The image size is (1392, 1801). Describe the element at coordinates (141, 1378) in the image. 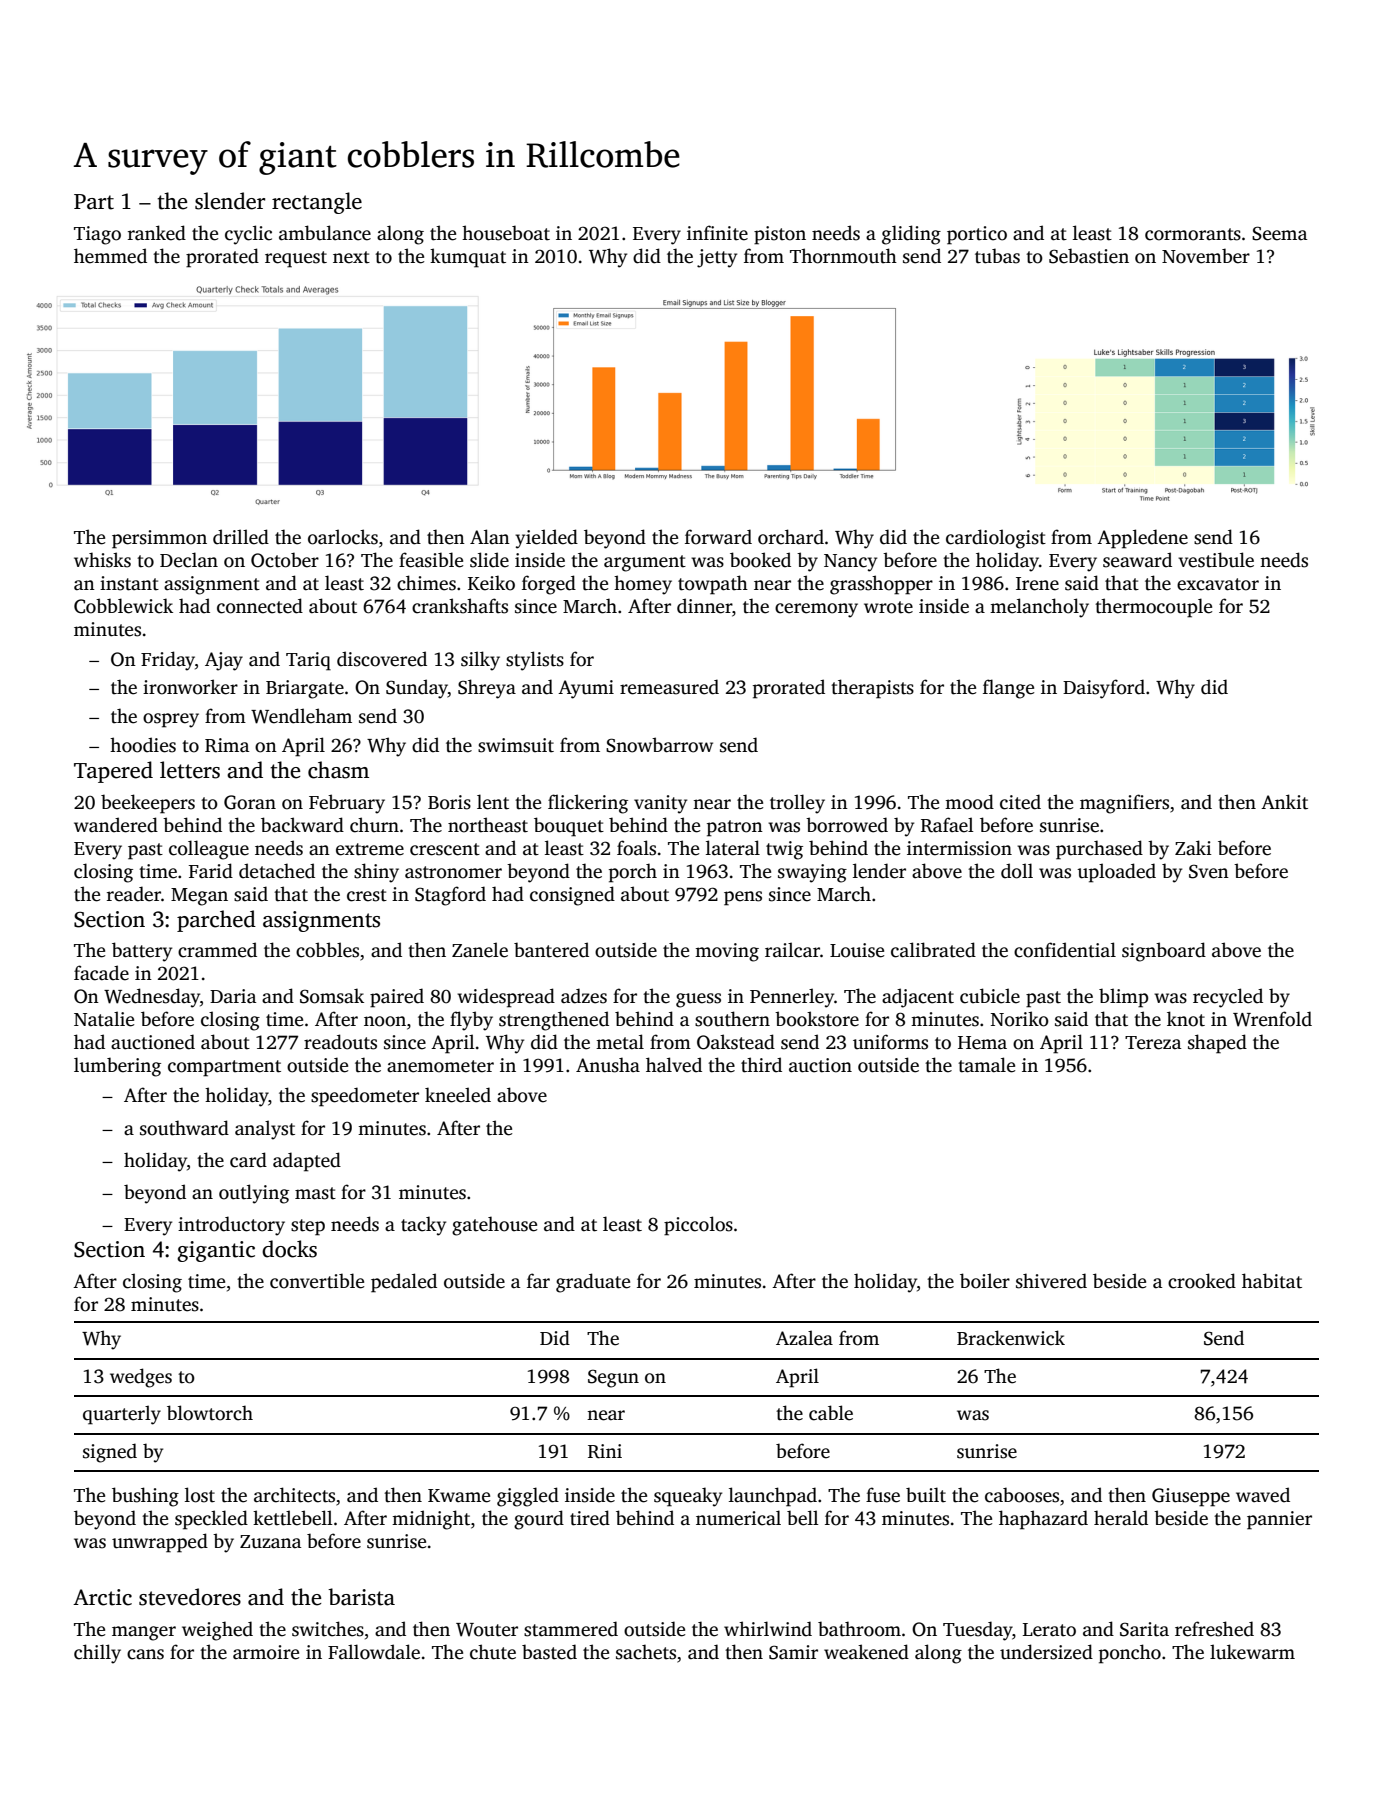

I see `wedges` at that location.
